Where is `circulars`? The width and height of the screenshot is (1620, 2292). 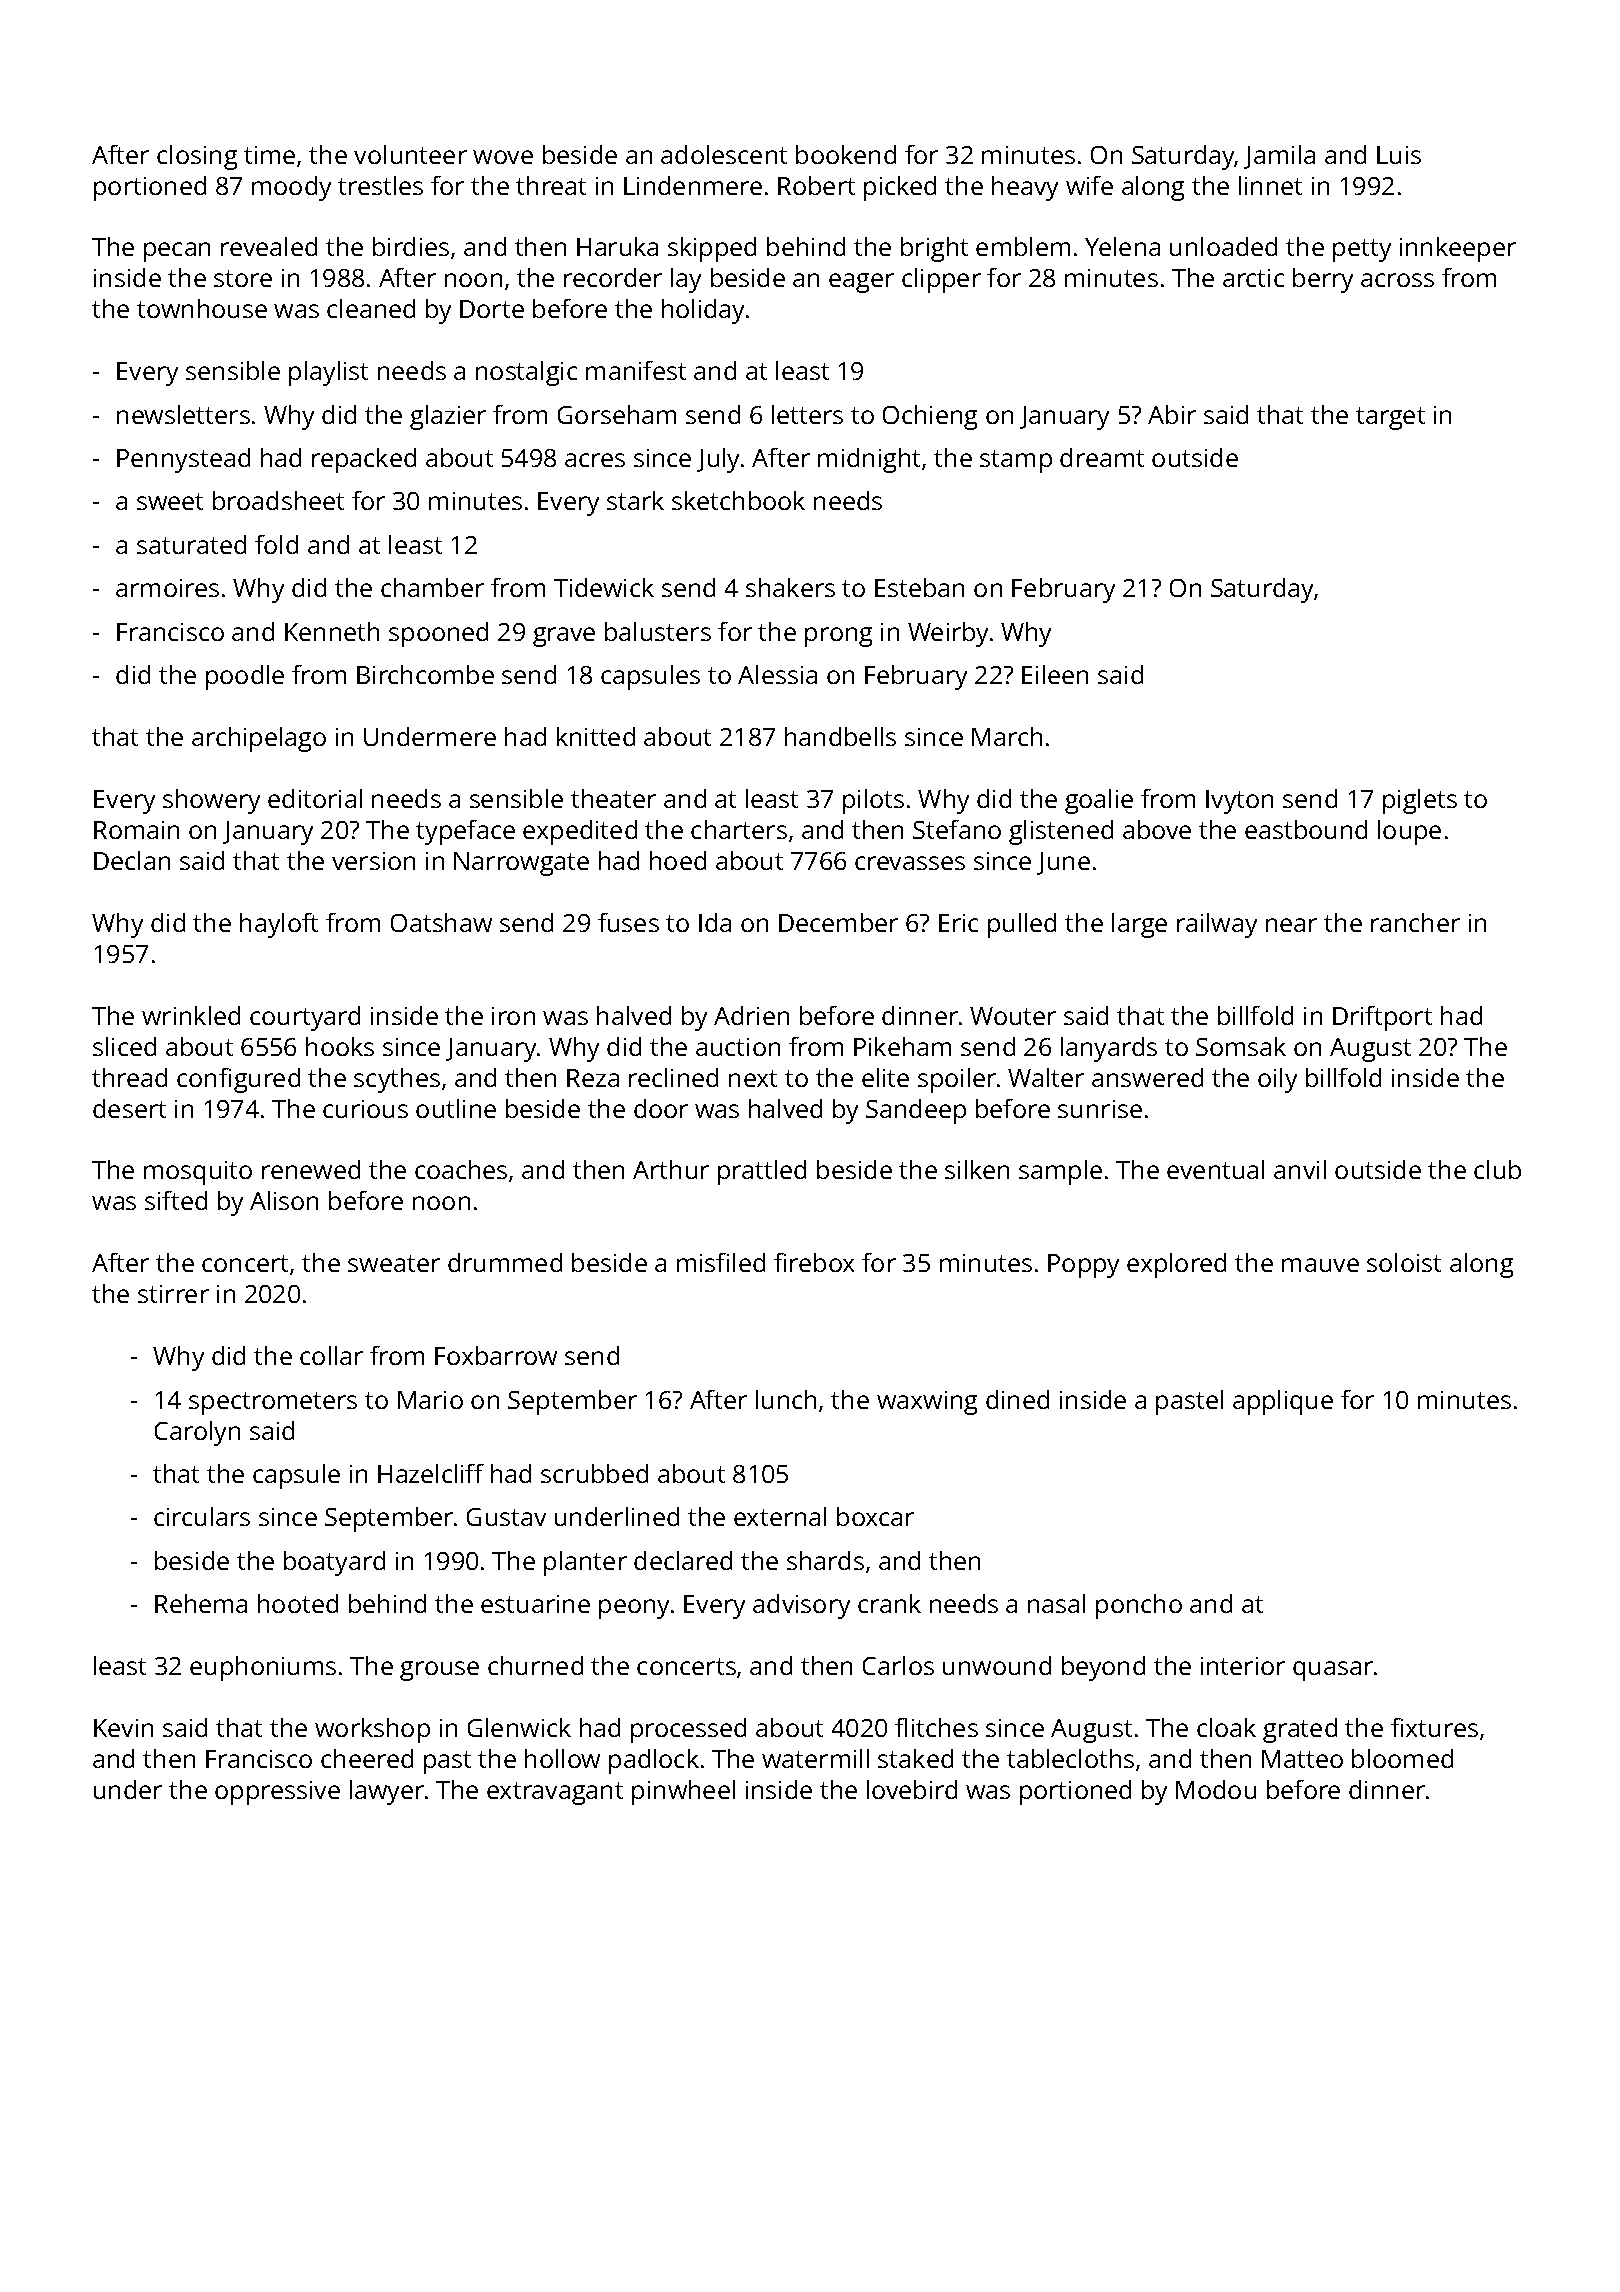
circulars is located at coordinates (202, 1516).
